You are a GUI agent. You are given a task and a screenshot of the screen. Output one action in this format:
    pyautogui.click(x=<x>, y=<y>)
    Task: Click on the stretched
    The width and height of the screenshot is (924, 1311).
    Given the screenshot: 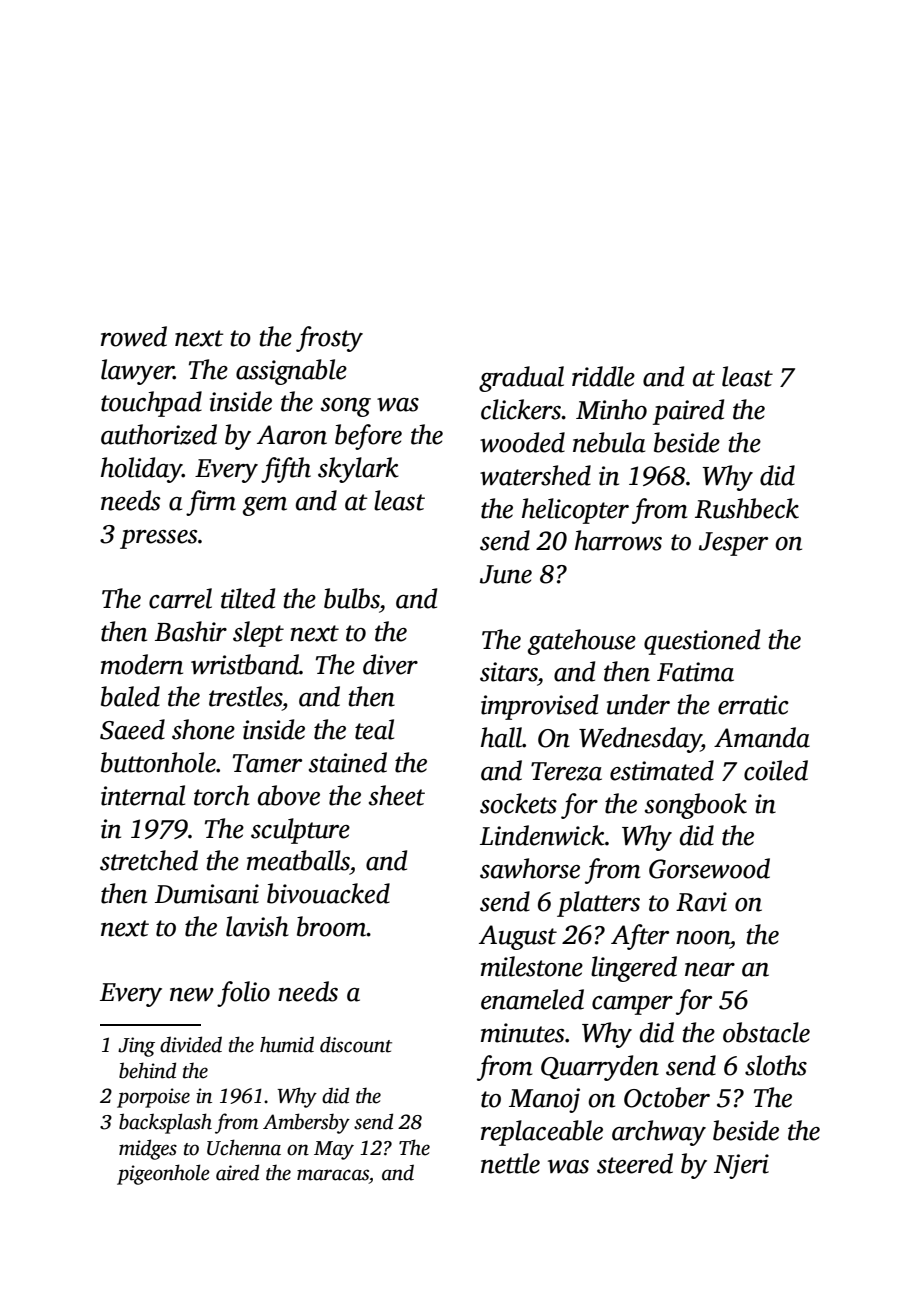 What is the action you would take?
    pyautogui.click(x=149, y=860)
